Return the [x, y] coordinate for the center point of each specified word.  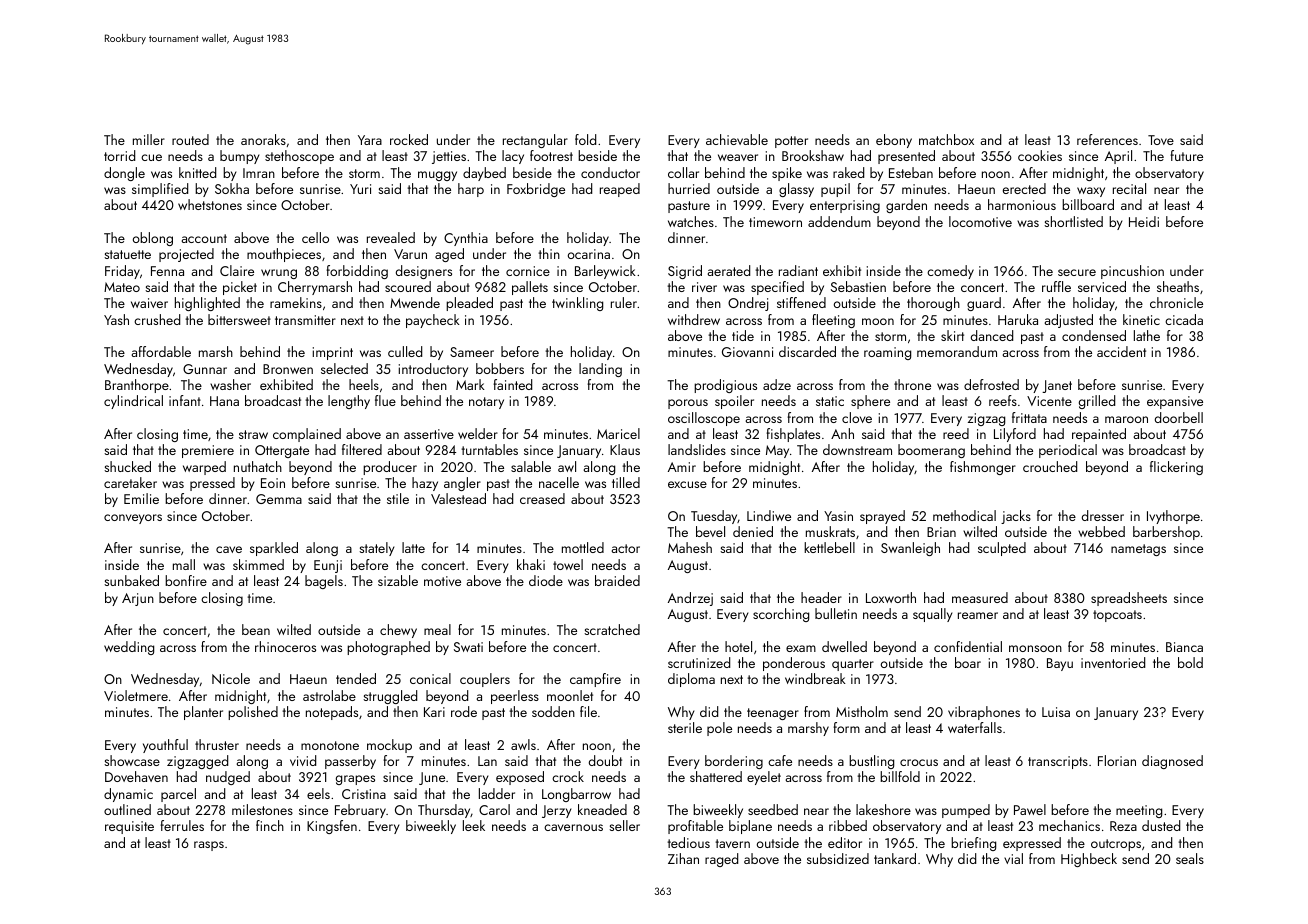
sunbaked [131, 580]
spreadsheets [1129, 599]
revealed [391, 237]
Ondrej [748, 304]
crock [568, 776]
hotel [738, 646]
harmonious [1022, 204]
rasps [209, 846]
